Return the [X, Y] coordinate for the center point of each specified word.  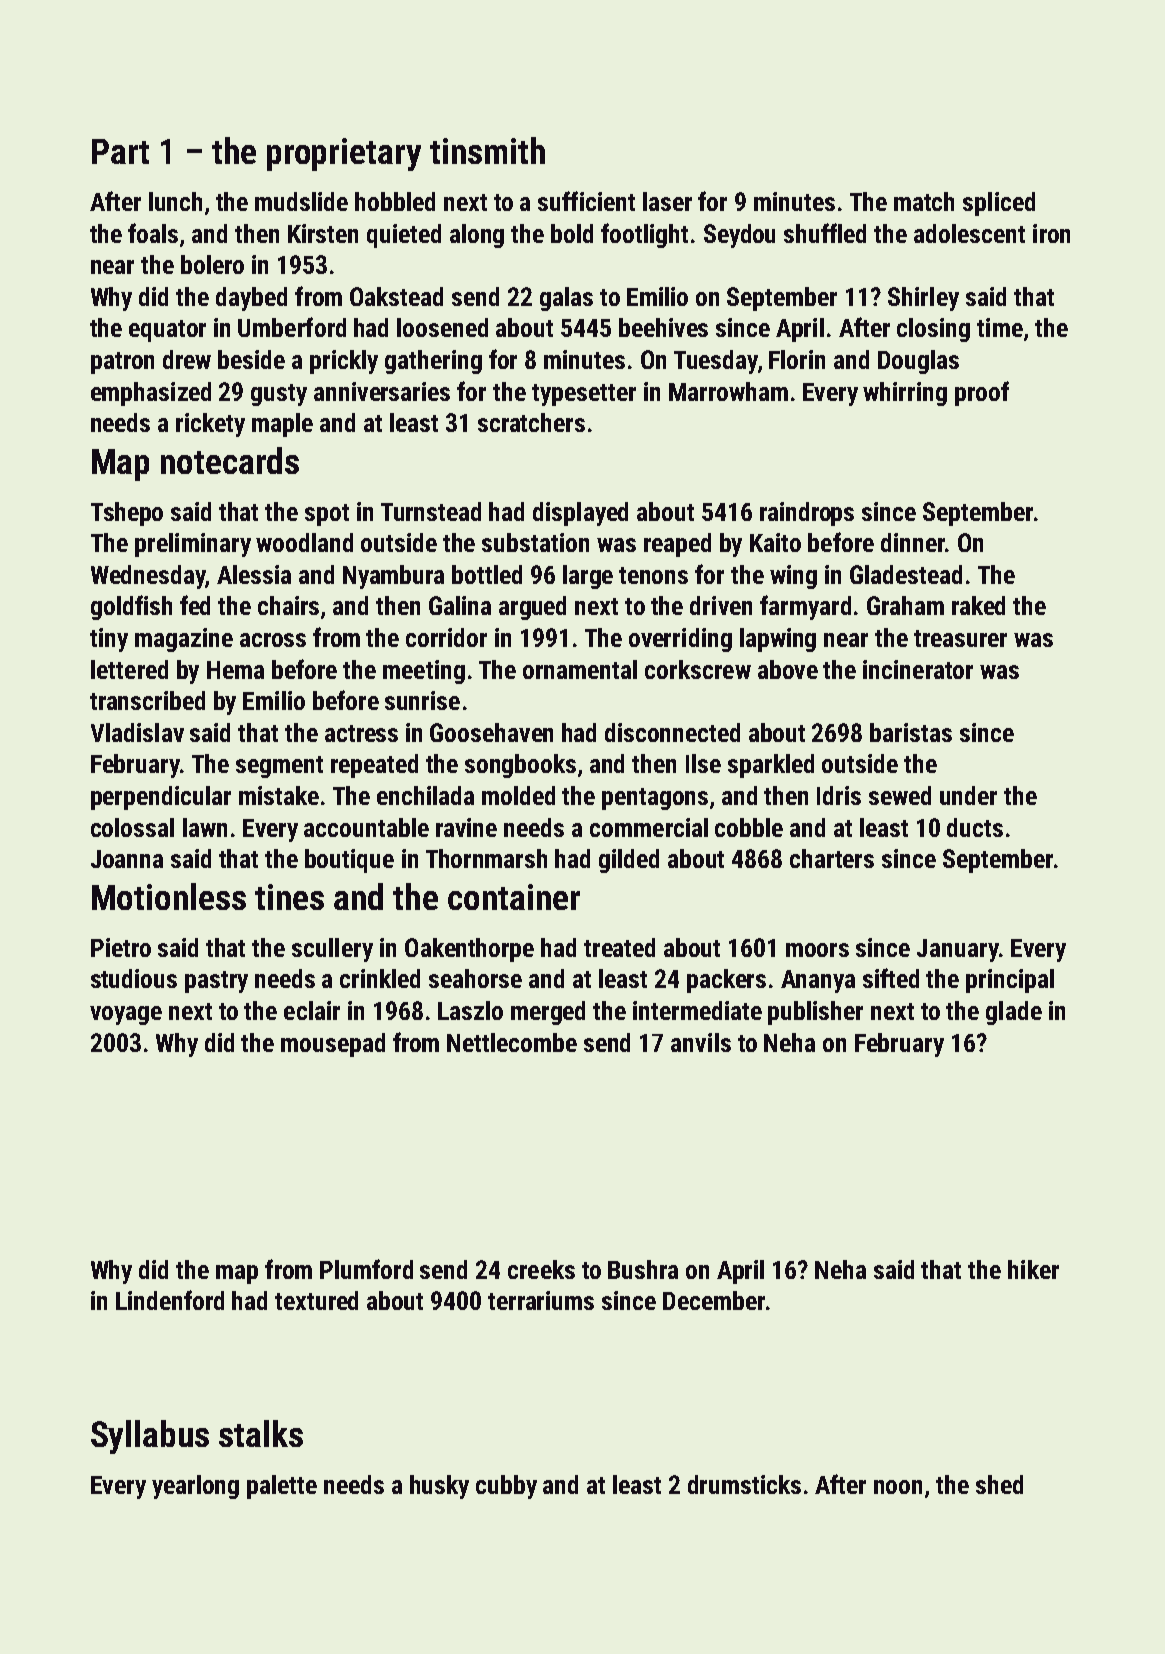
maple [282, 425]
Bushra [643, 1269]
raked [978, 605]
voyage [126, 1015]
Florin [797, 359]
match [924, 201]
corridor [446, 637]
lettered [129, 669]
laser [667, 201]
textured [316, 1300]
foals [153, 233]
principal [1010, 981]
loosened [442, 327]
